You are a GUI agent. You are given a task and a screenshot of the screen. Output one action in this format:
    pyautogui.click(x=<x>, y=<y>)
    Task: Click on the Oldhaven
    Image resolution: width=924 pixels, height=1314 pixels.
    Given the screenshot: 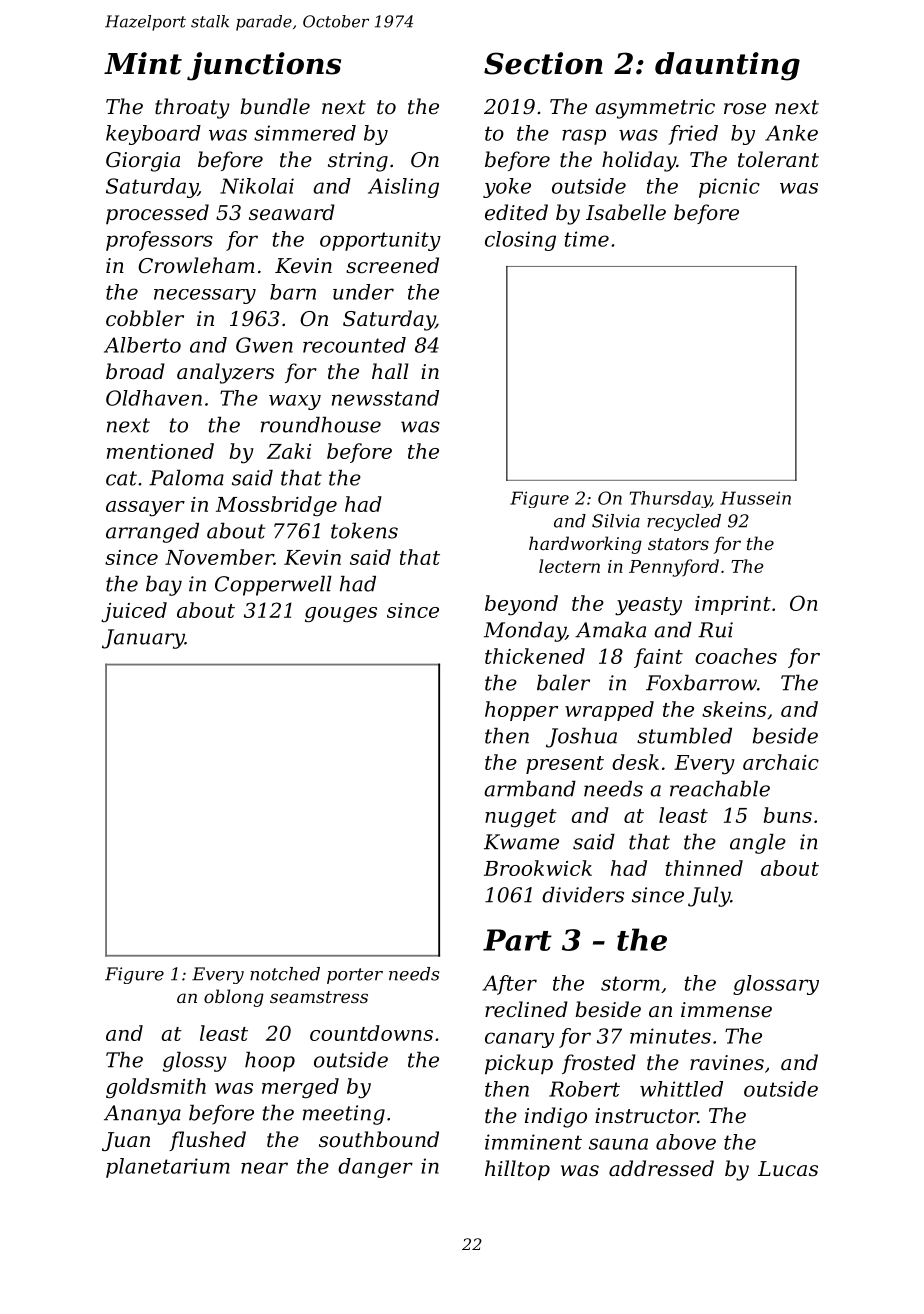 What is the action you would take?
    pyautogui.click(x=154, y=398)
